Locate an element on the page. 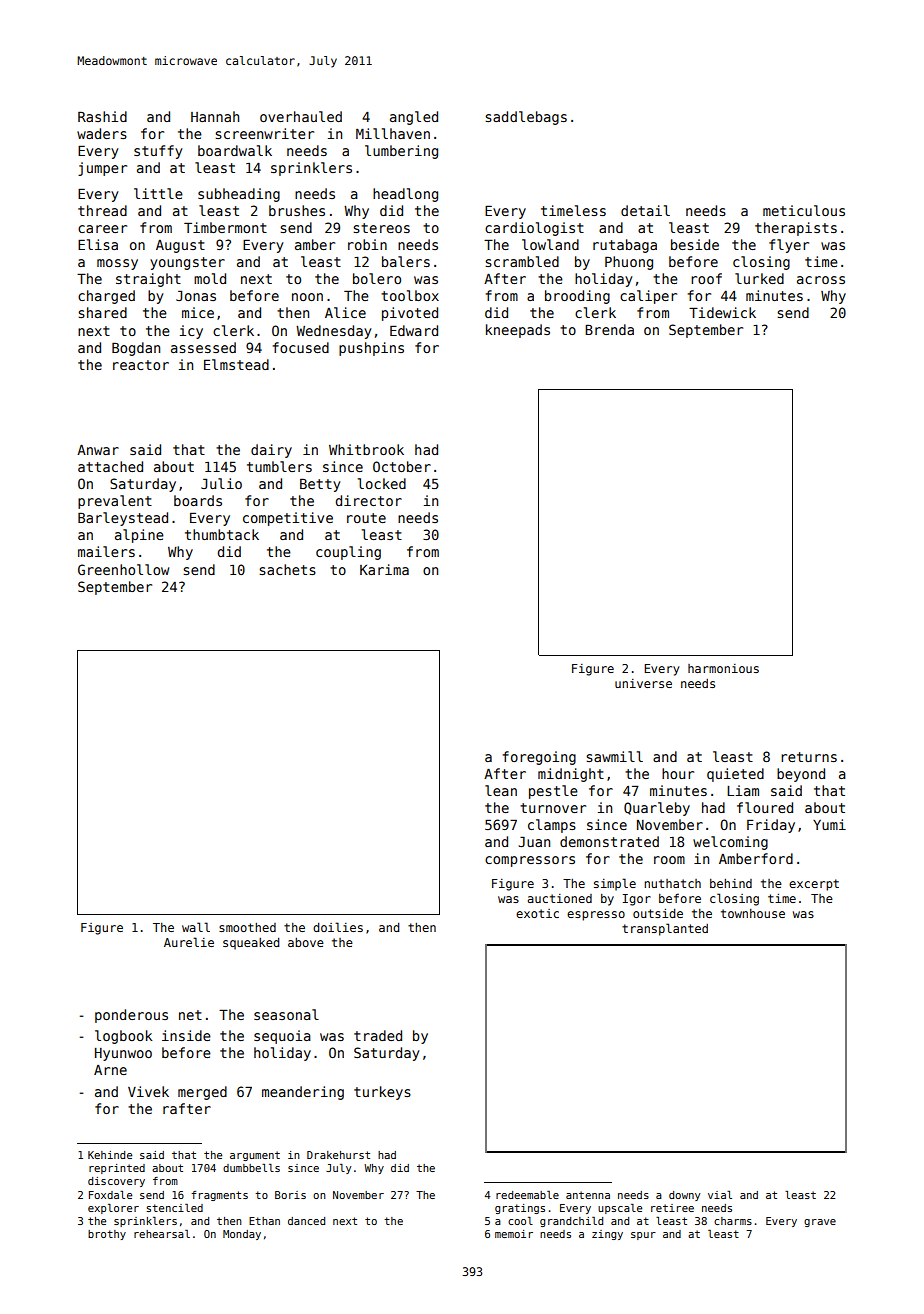 Image resolution: width=924 pixels, height=1314 pixels. quieted is located at coordinates (735, 775).
